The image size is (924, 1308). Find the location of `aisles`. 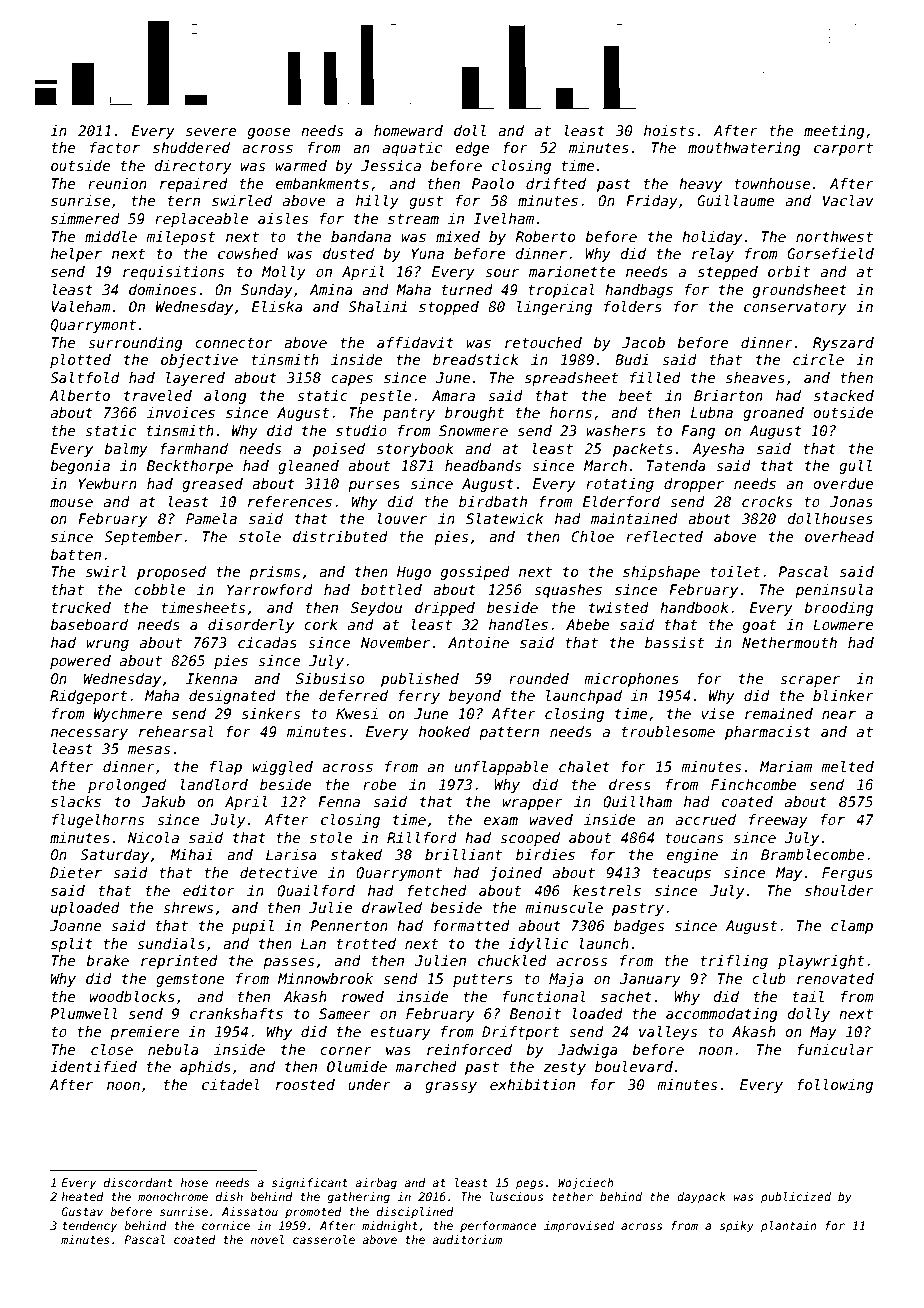

aisles is located at coordinates (283, 218).
